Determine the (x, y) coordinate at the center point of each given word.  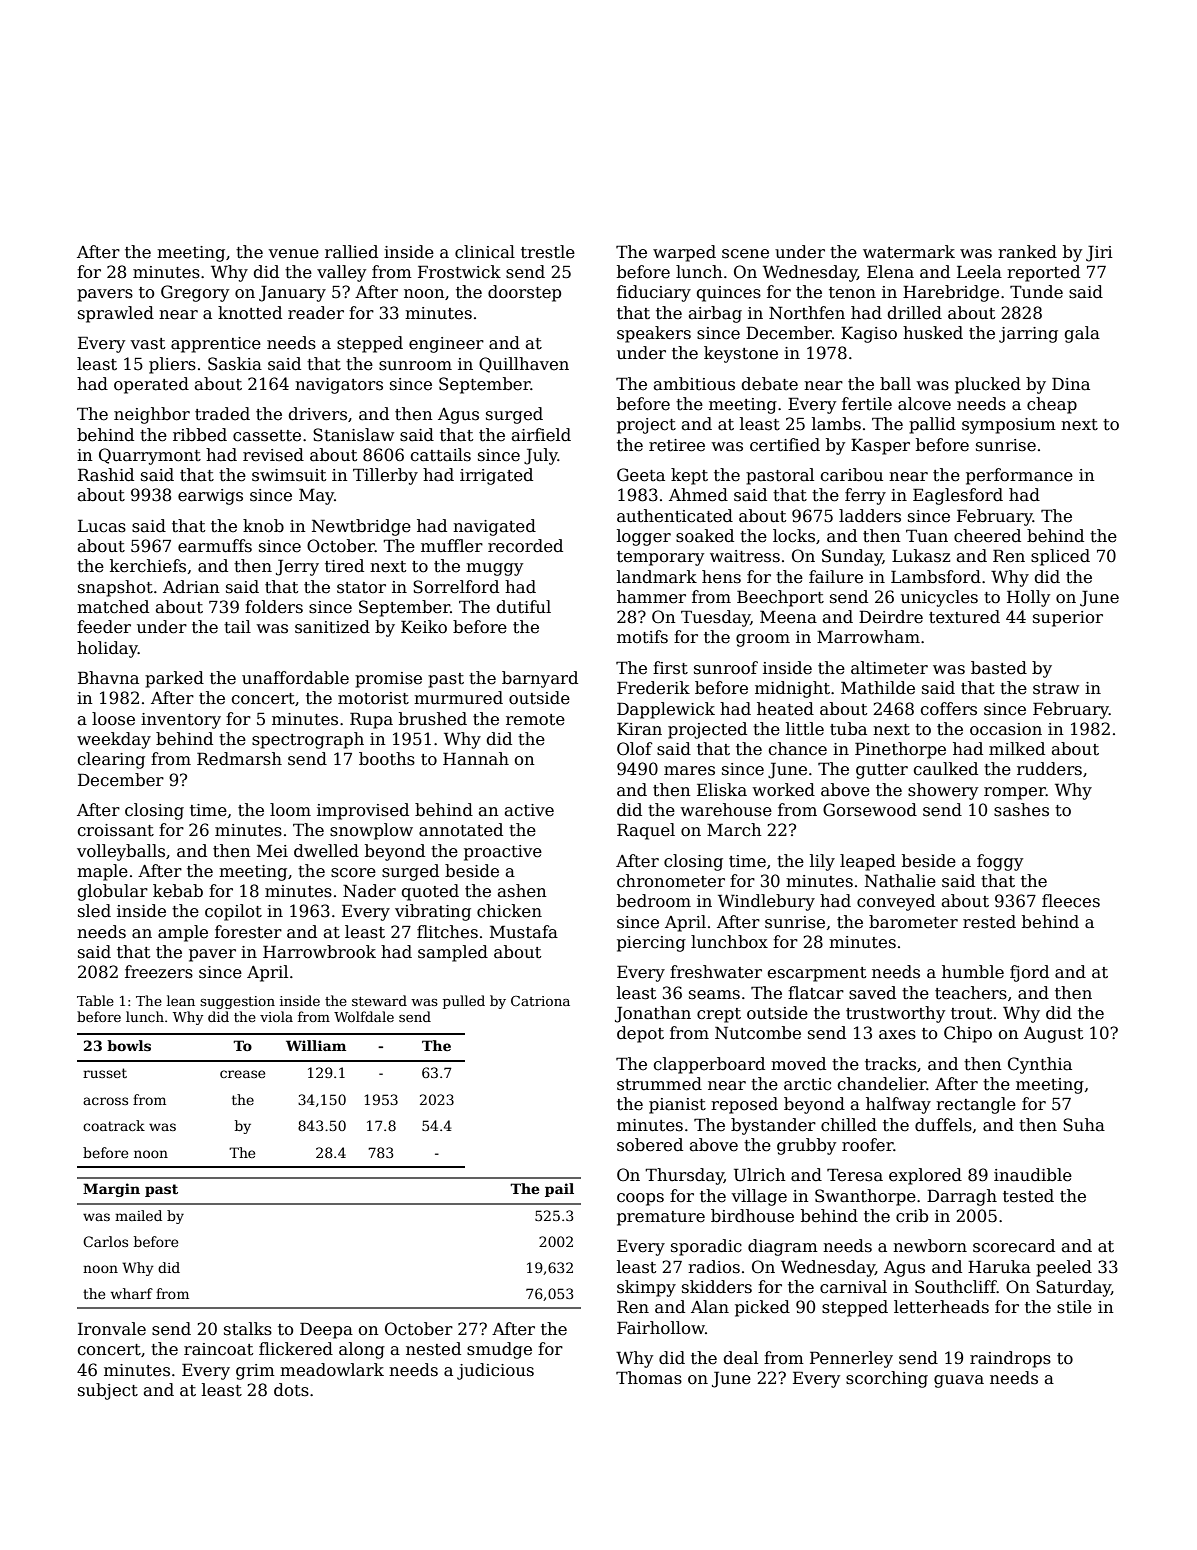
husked (933, 333)
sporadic (706, 1247)
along (362, 1350)
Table (95, 1000)
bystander (773, 1126)
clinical (485, 252)
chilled (849, 1125)
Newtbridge (361, 527)
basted (999, 668)
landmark (657, 577)
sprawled (116, 314)
